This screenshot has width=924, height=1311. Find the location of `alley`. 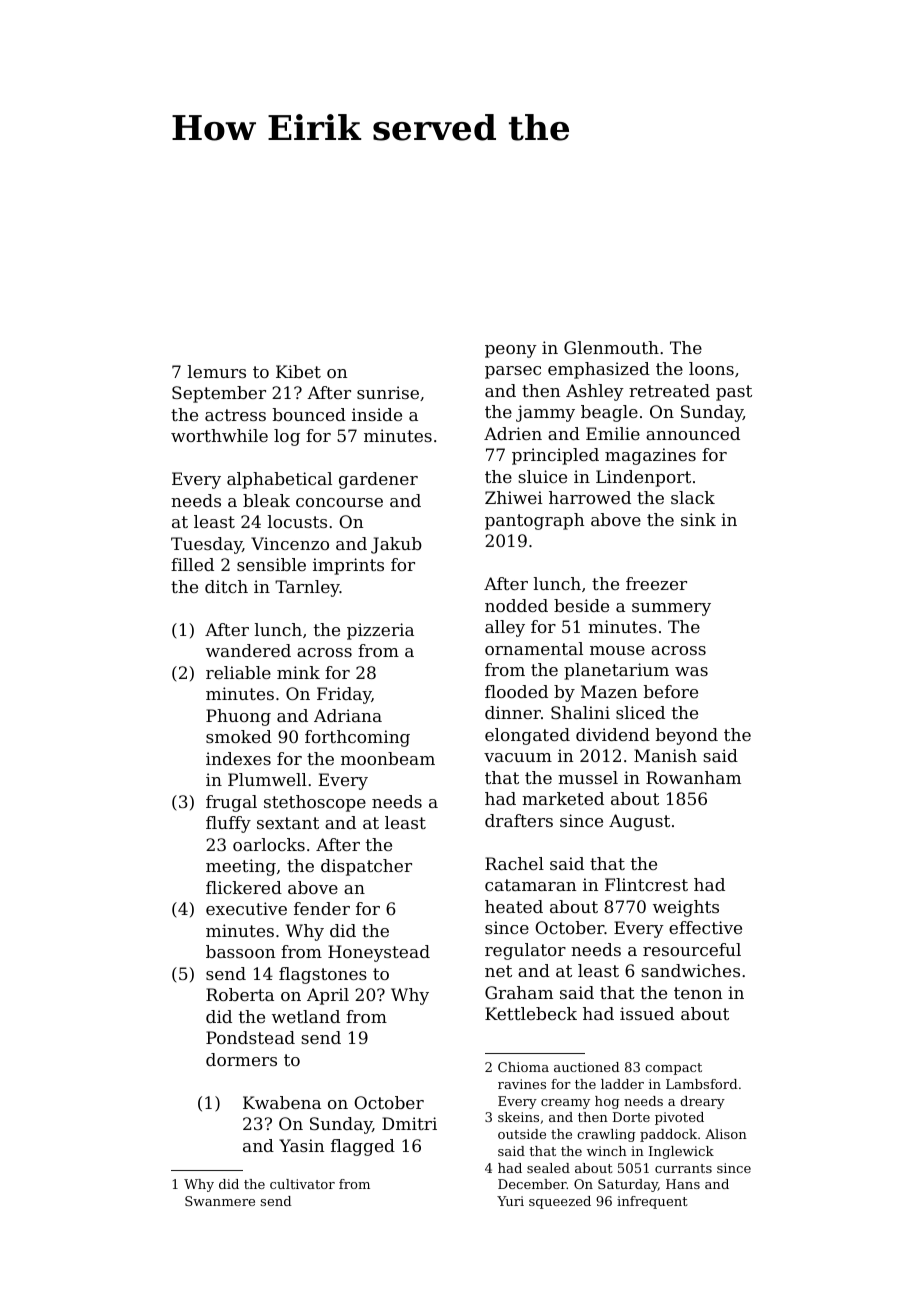

alley is located at coordinates (505, 628).
